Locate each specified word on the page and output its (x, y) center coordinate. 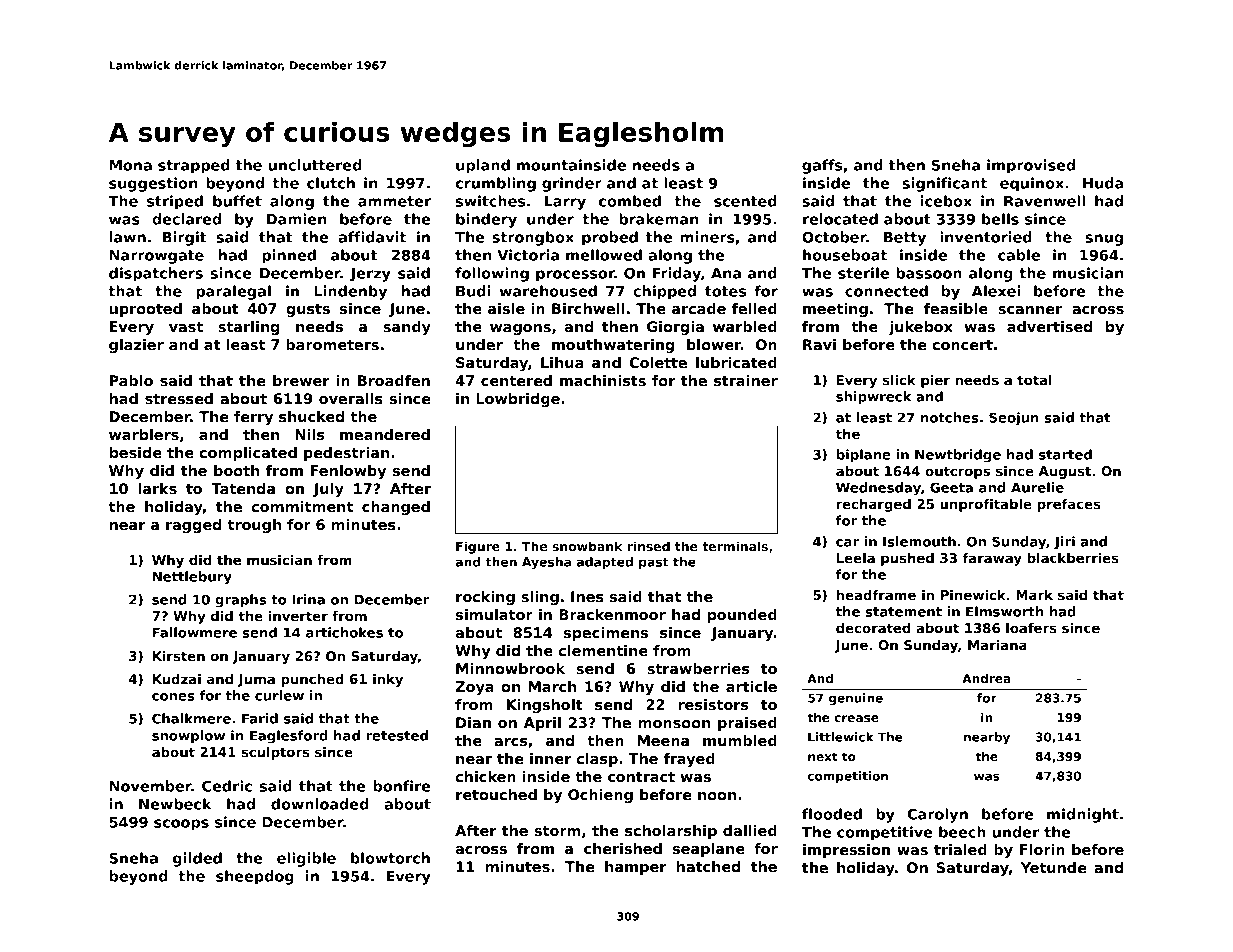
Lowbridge (518, 400)
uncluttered (315, 165)
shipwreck (873, 397)
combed (630, 201)
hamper (635, 868)
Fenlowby (348, 472)
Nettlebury (192, 578)
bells (1000, 219)
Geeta (951, 487)
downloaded (320, 804)
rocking (485, 598)
